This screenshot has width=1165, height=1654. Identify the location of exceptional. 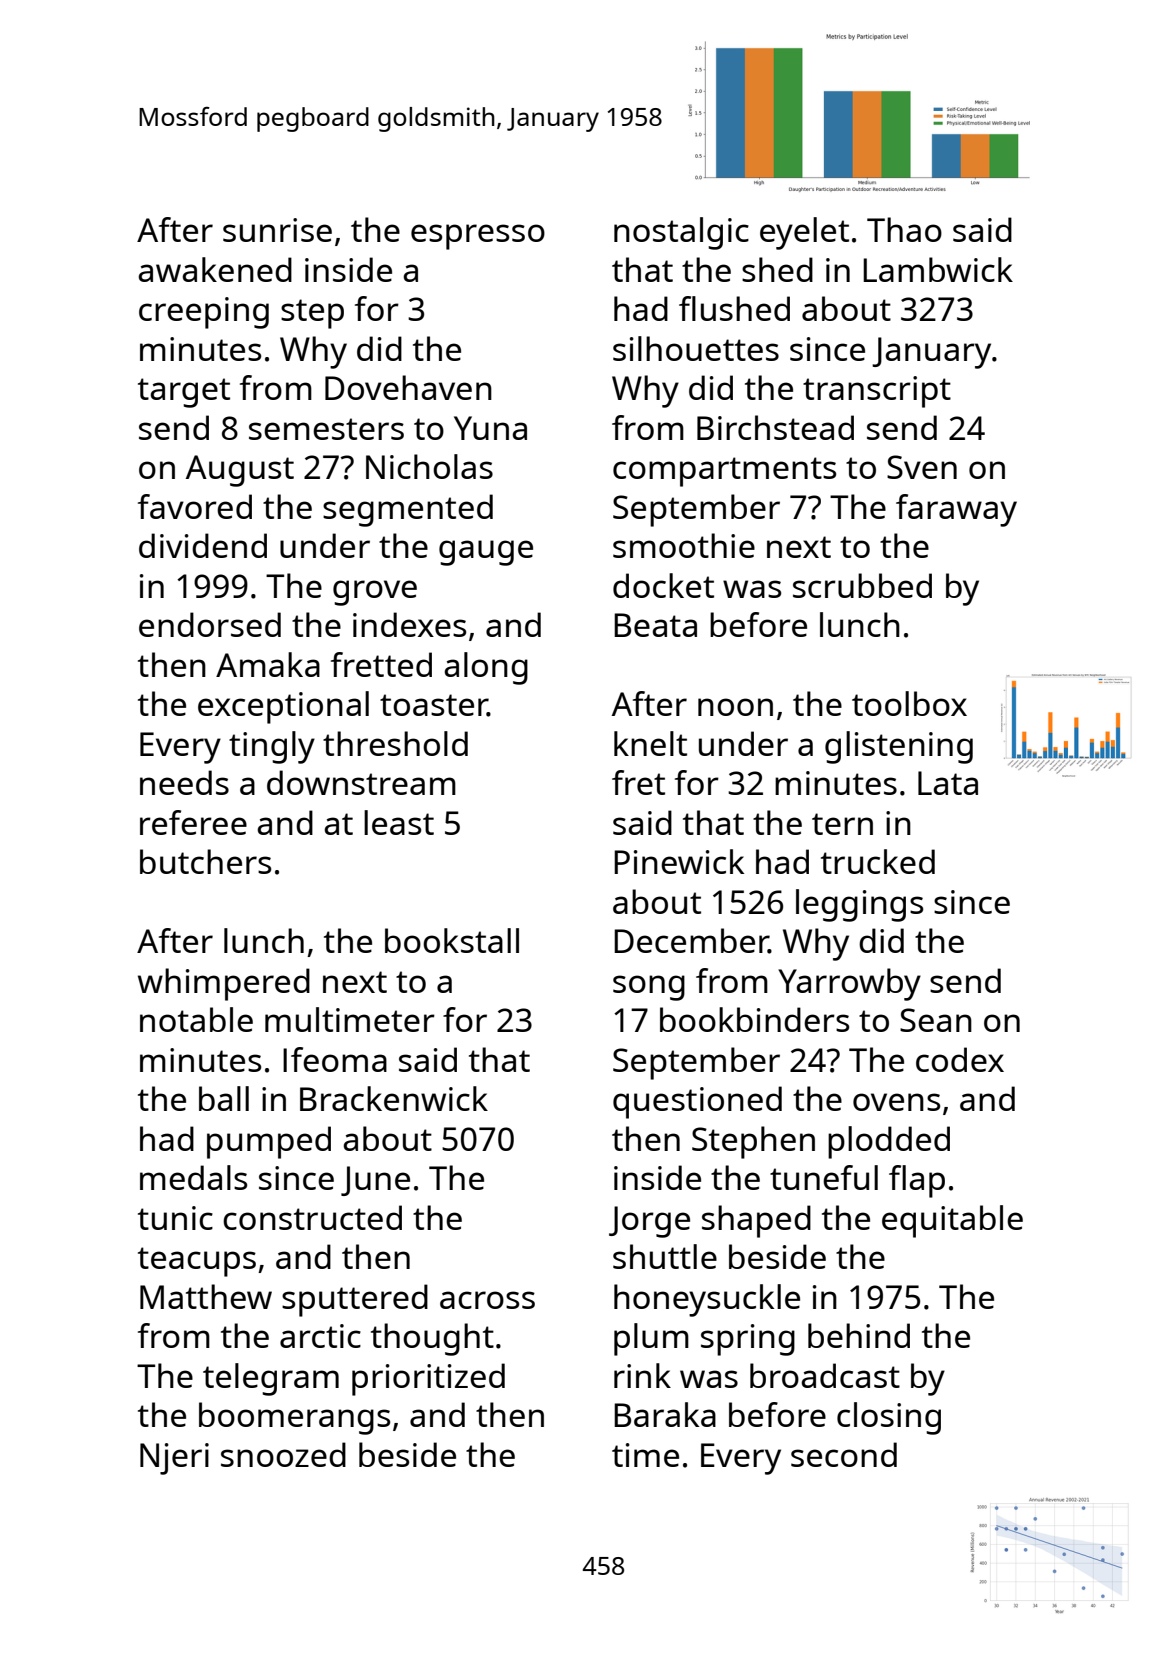
(283, 707).
